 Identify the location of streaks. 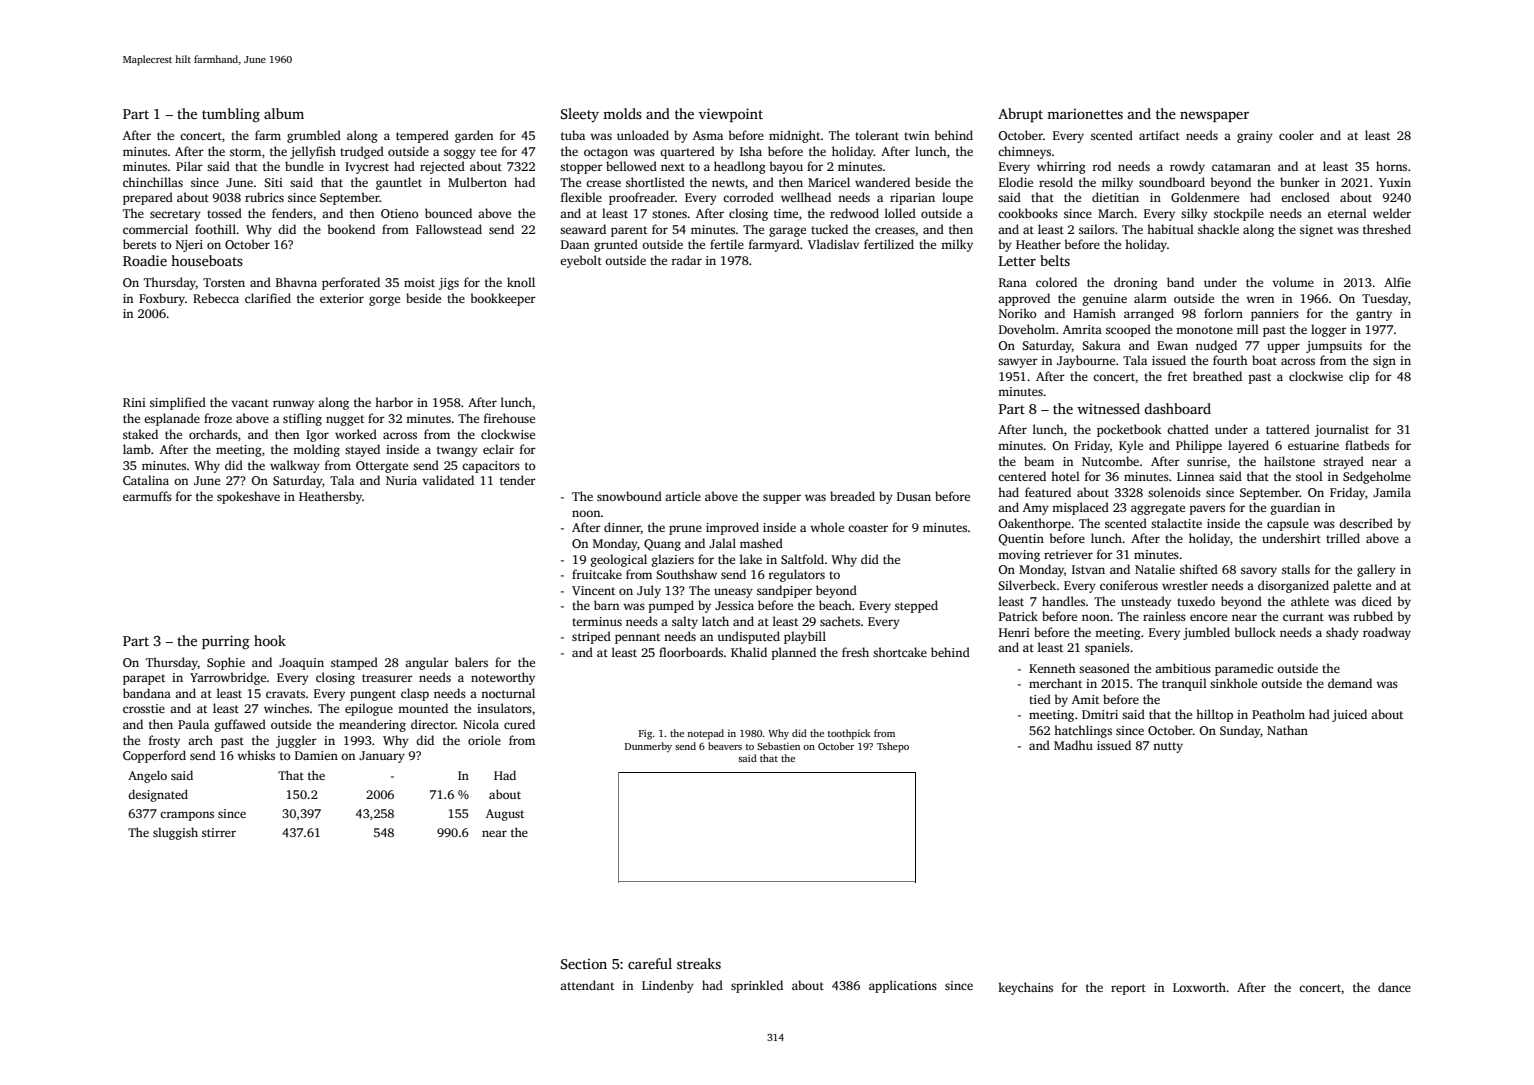
(699, 963).
